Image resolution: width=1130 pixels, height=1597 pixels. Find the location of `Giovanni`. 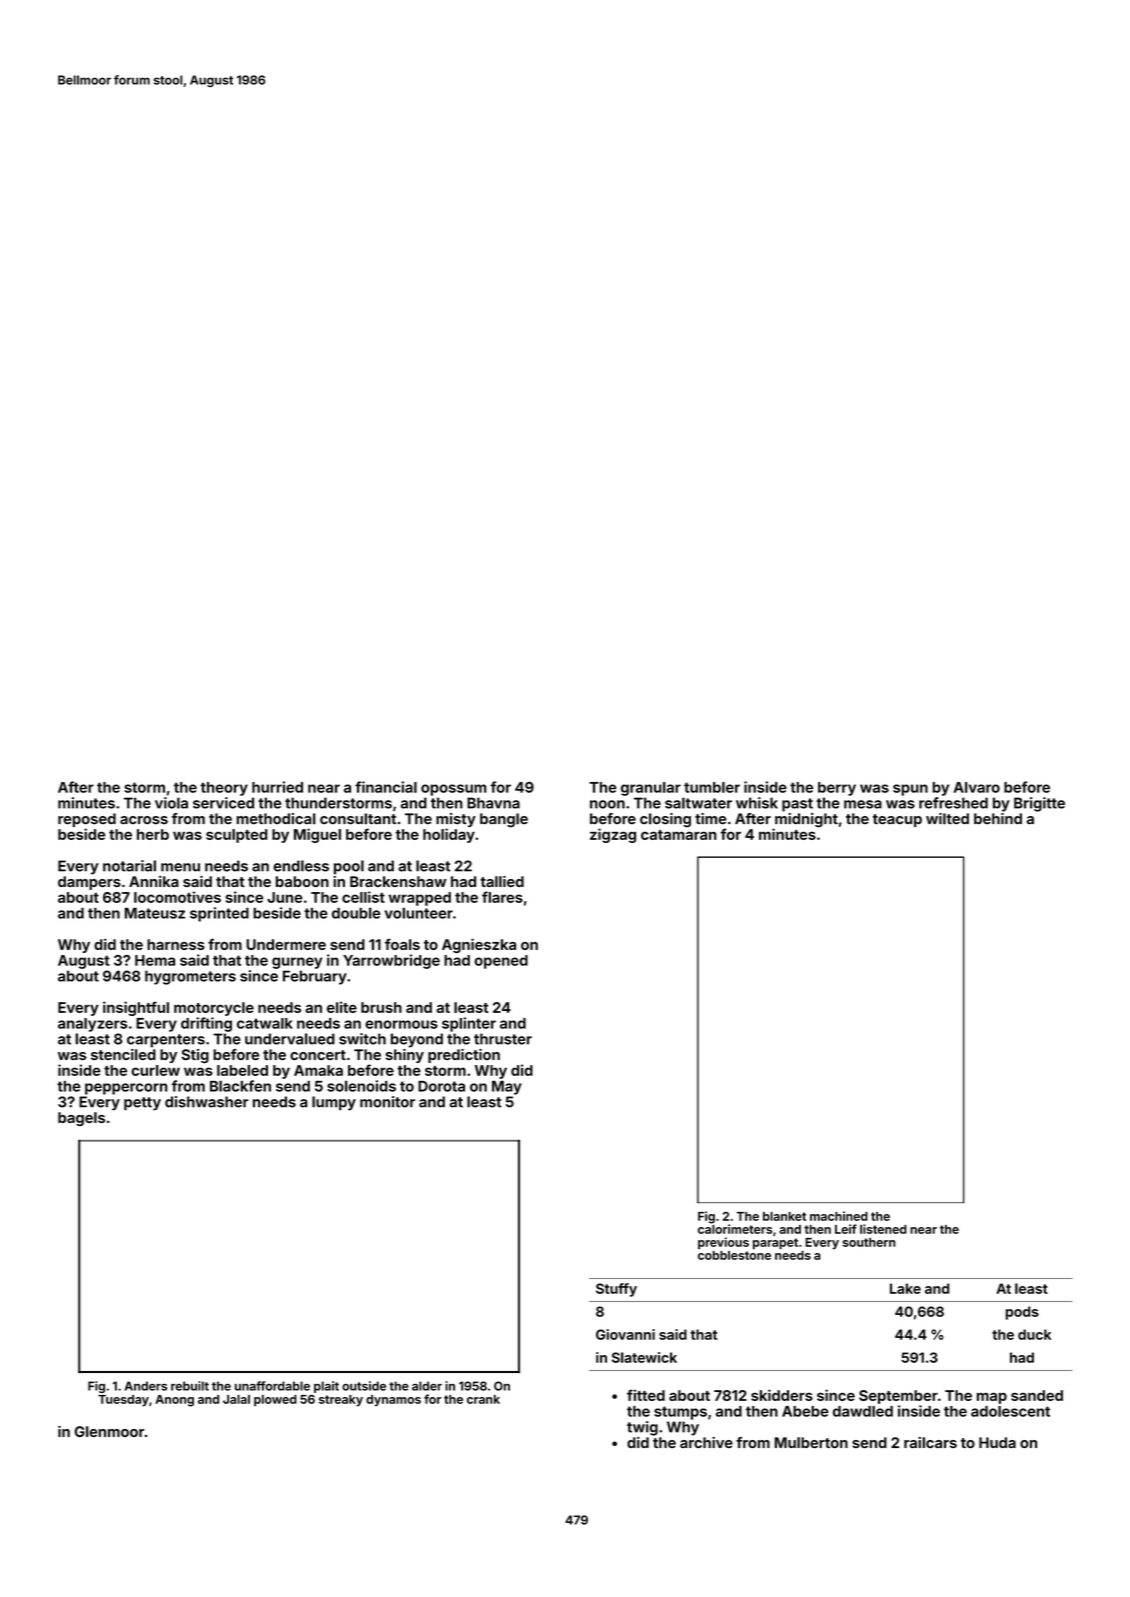

Giovanni is located at coordinates (625, 1334).
